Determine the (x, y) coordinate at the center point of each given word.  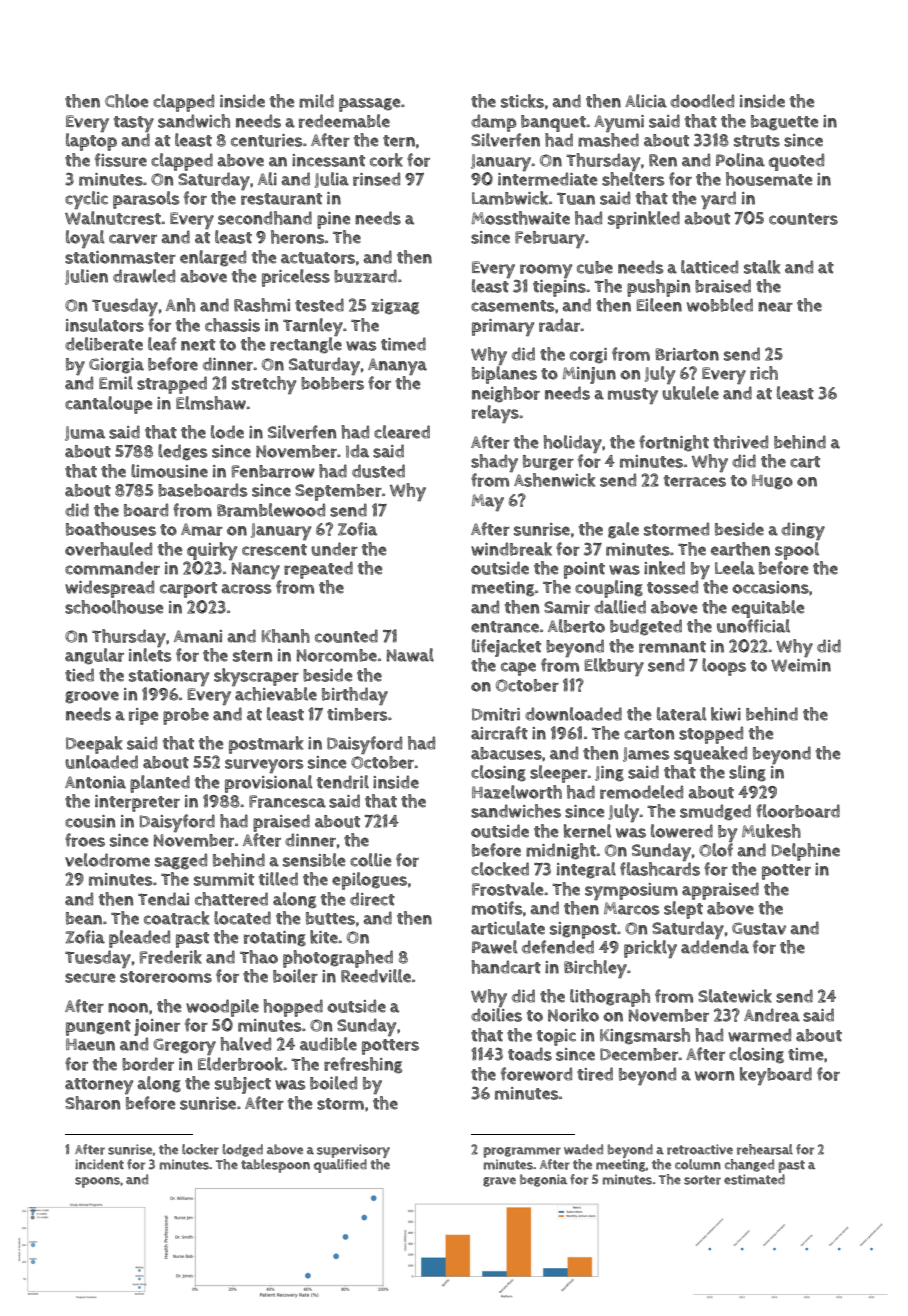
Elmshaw (211, 403)
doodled (702, 101)
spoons (97, 1182)
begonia (543, 1180)
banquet (553, 123)
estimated (754, 1179)
